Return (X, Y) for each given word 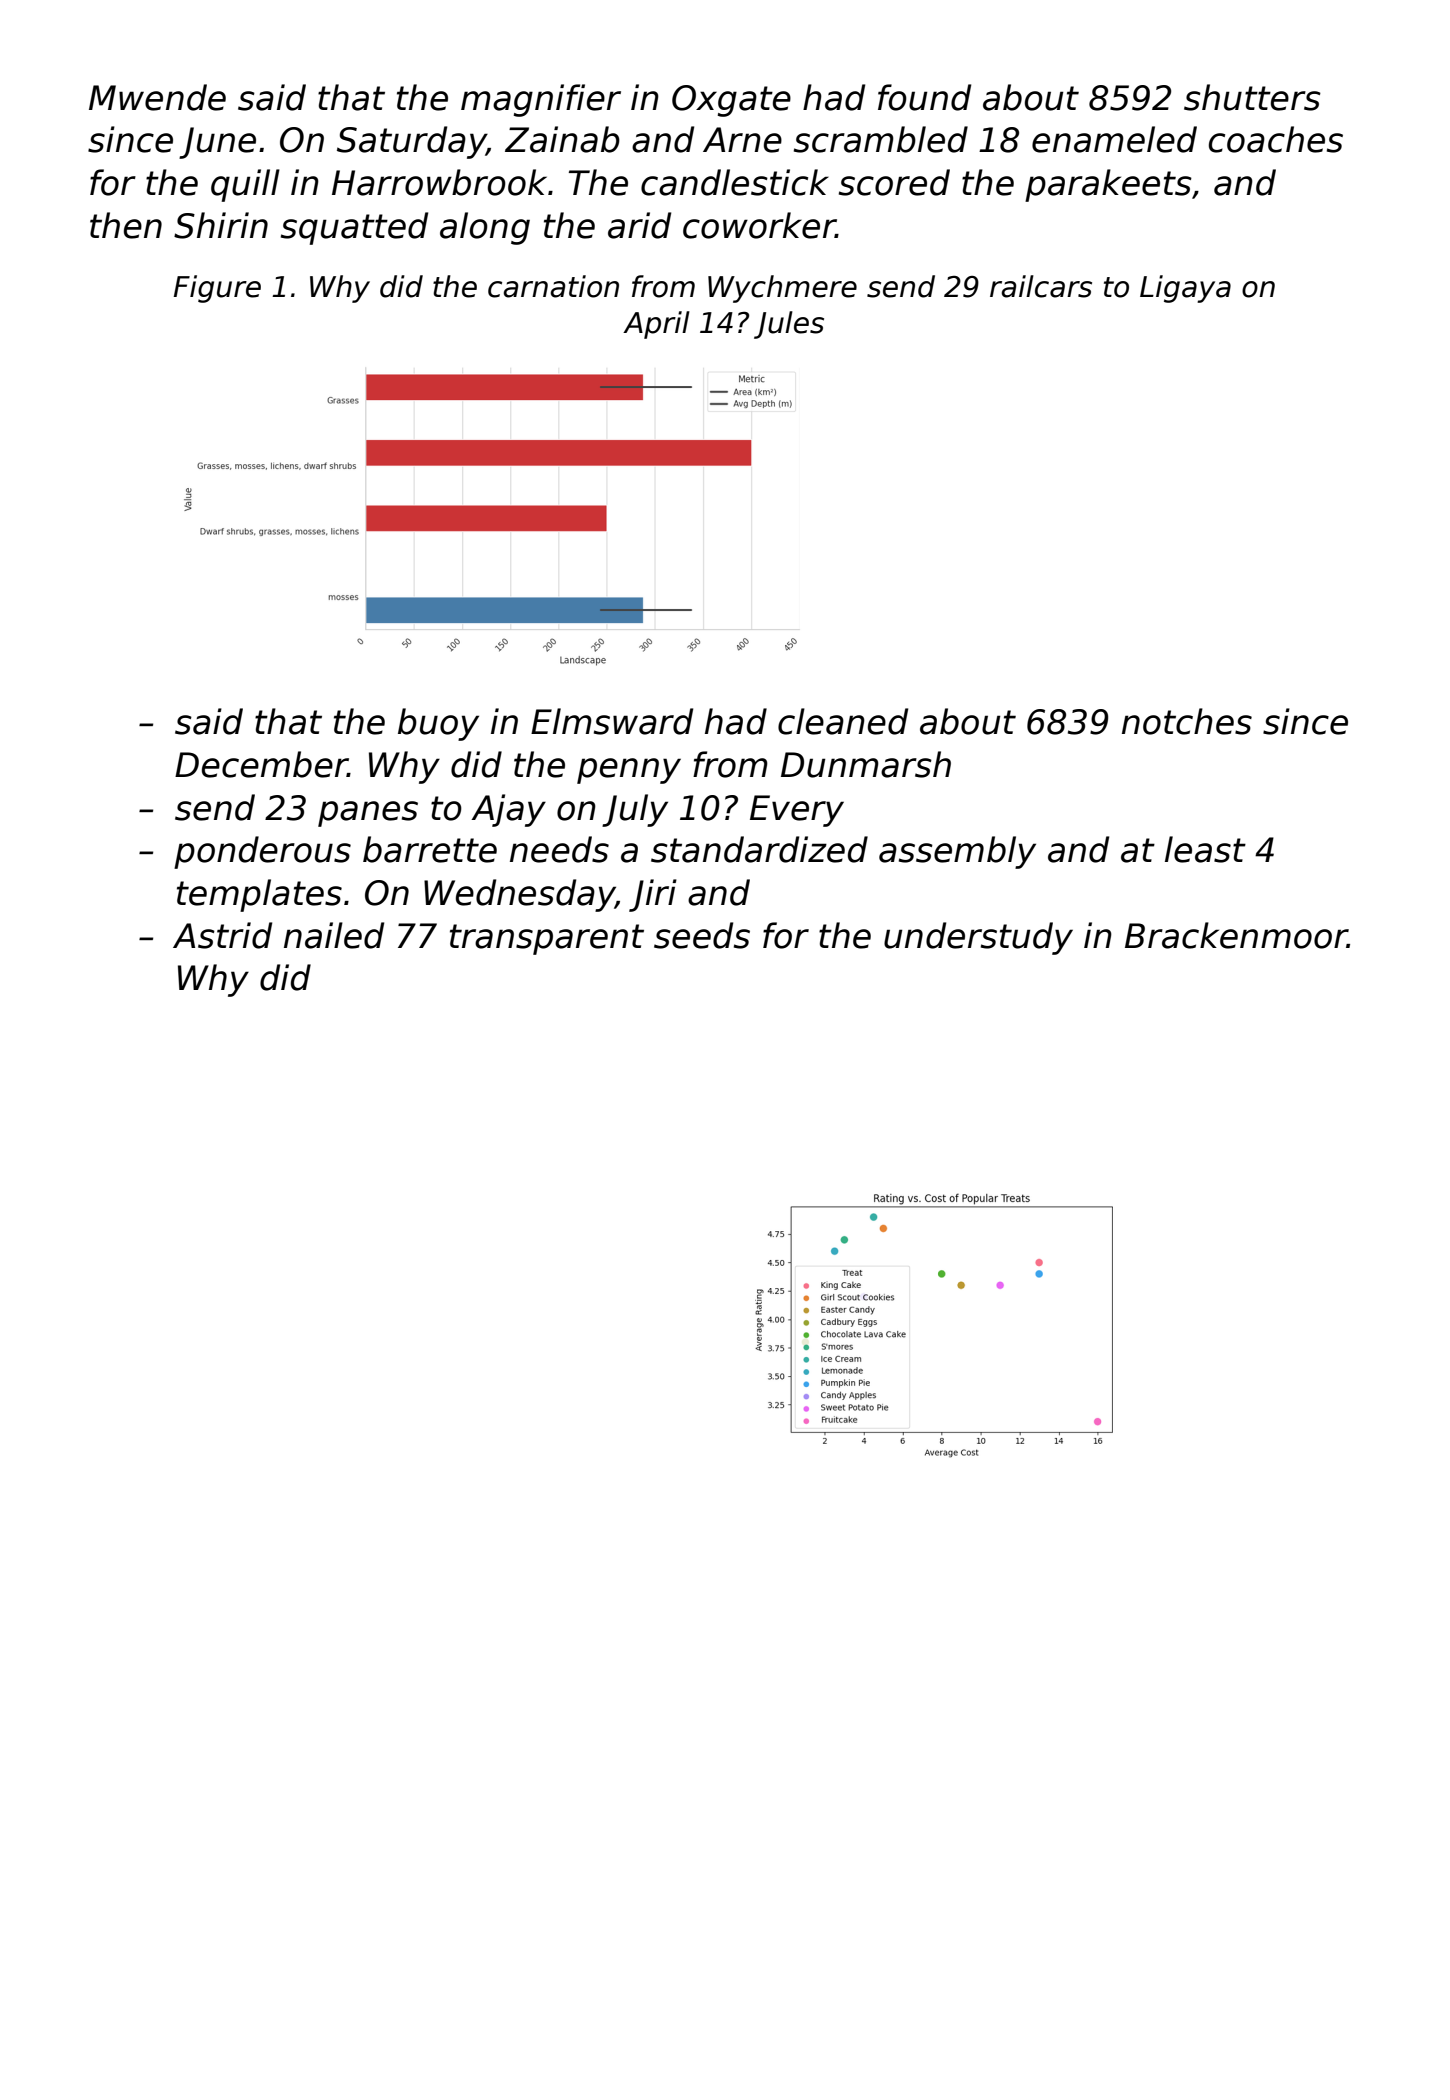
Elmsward (612, 721)
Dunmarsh (866, 764)
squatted (354, 228)
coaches (1276, 139)
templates (259, 895)
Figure (217, 289)
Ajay (508, 810)
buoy (438, 724)
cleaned (843, 721)
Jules (789, 325)
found (924, 97)
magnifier (541, 100)
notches (1187, 721)
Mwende (157, 97)
